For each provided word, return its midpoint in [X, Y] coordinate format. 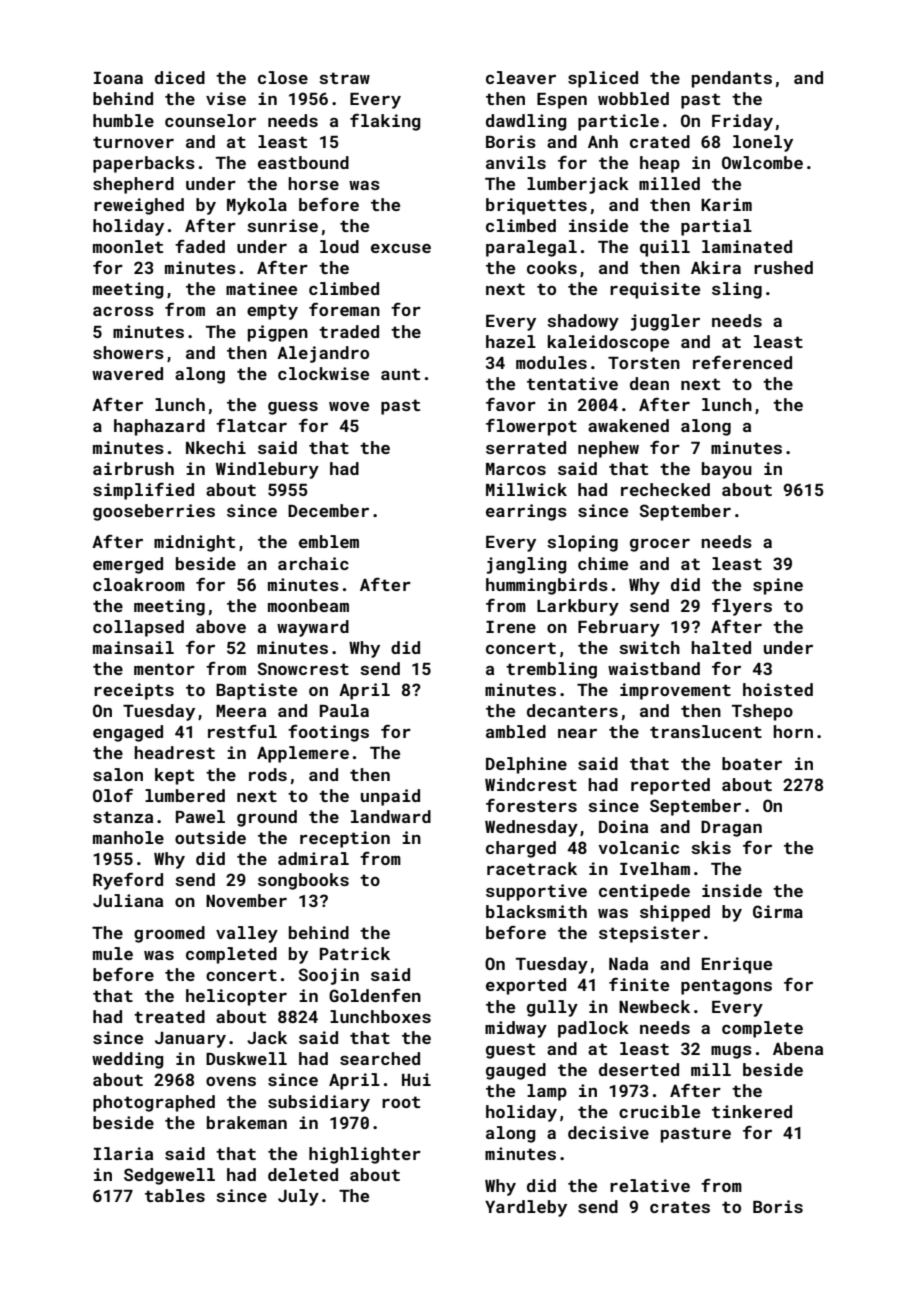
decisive [608, 1132]
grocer [660, 545]
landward [391, 816]
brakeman [247, 1122]
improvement [675, 691]
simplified [143, 491]
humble [123, 120]
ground [267, 818]
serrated [526, 447]
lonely [763, 143]
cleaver [521, 77]
